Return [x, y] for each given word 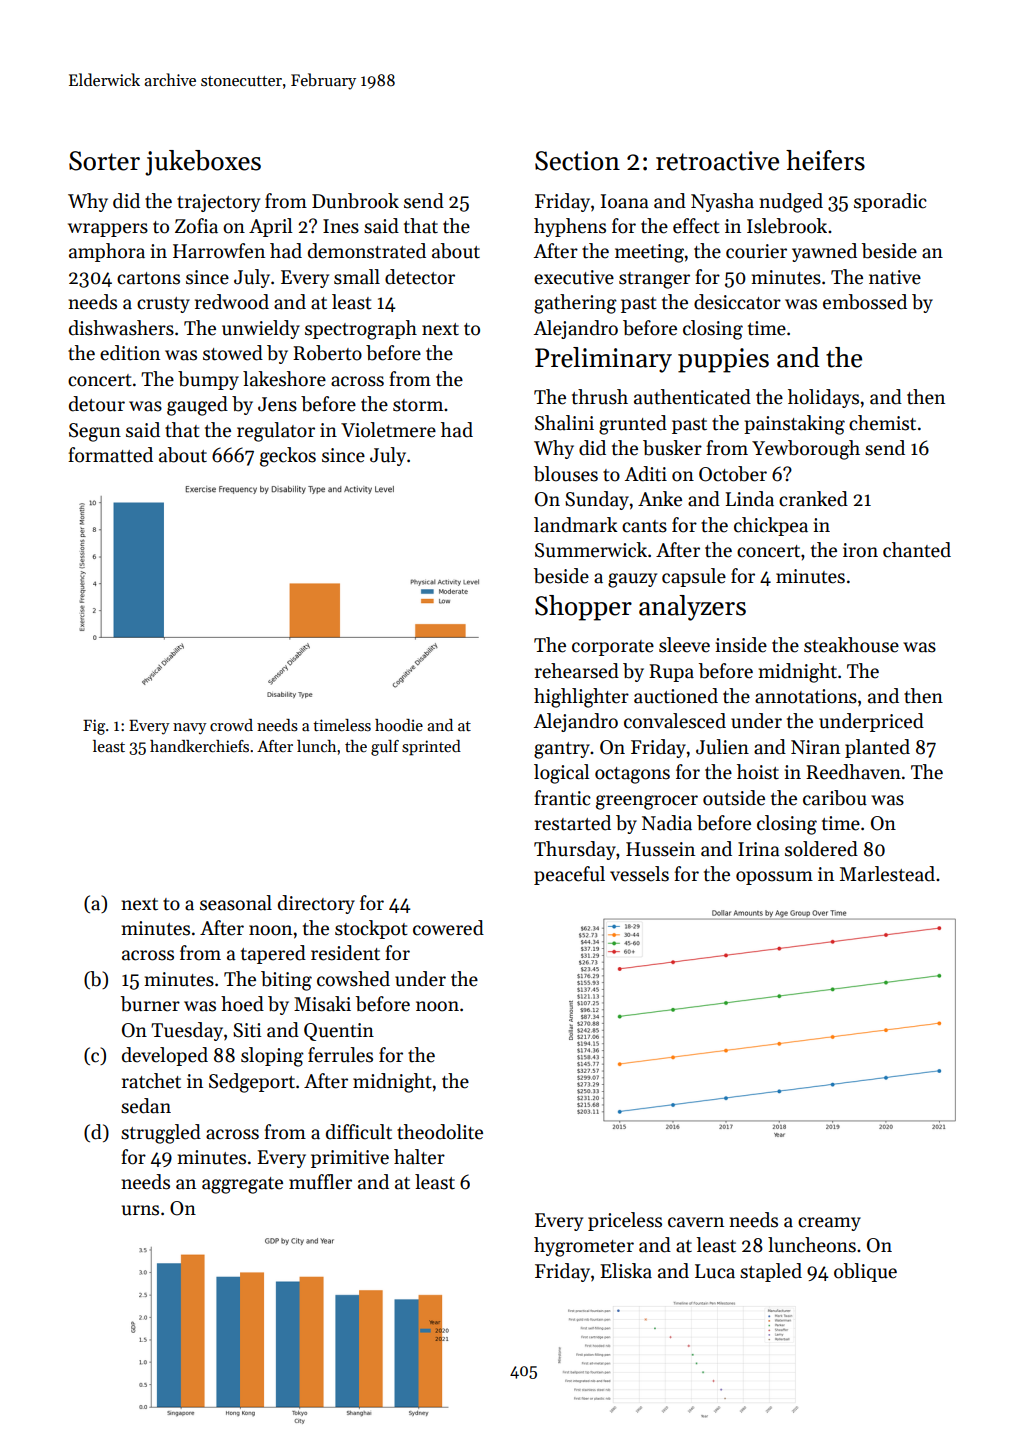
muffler [320, 1182]
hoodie [399, 725]
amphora [107, 252]
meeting [649, 253]
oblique [865, 1272]
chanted [917, 550]
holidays [823, 398]
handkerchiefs [199, 746]
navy [190, 729]
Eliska [626, 1271]
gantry [562, 750]
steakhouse [851, 645]
